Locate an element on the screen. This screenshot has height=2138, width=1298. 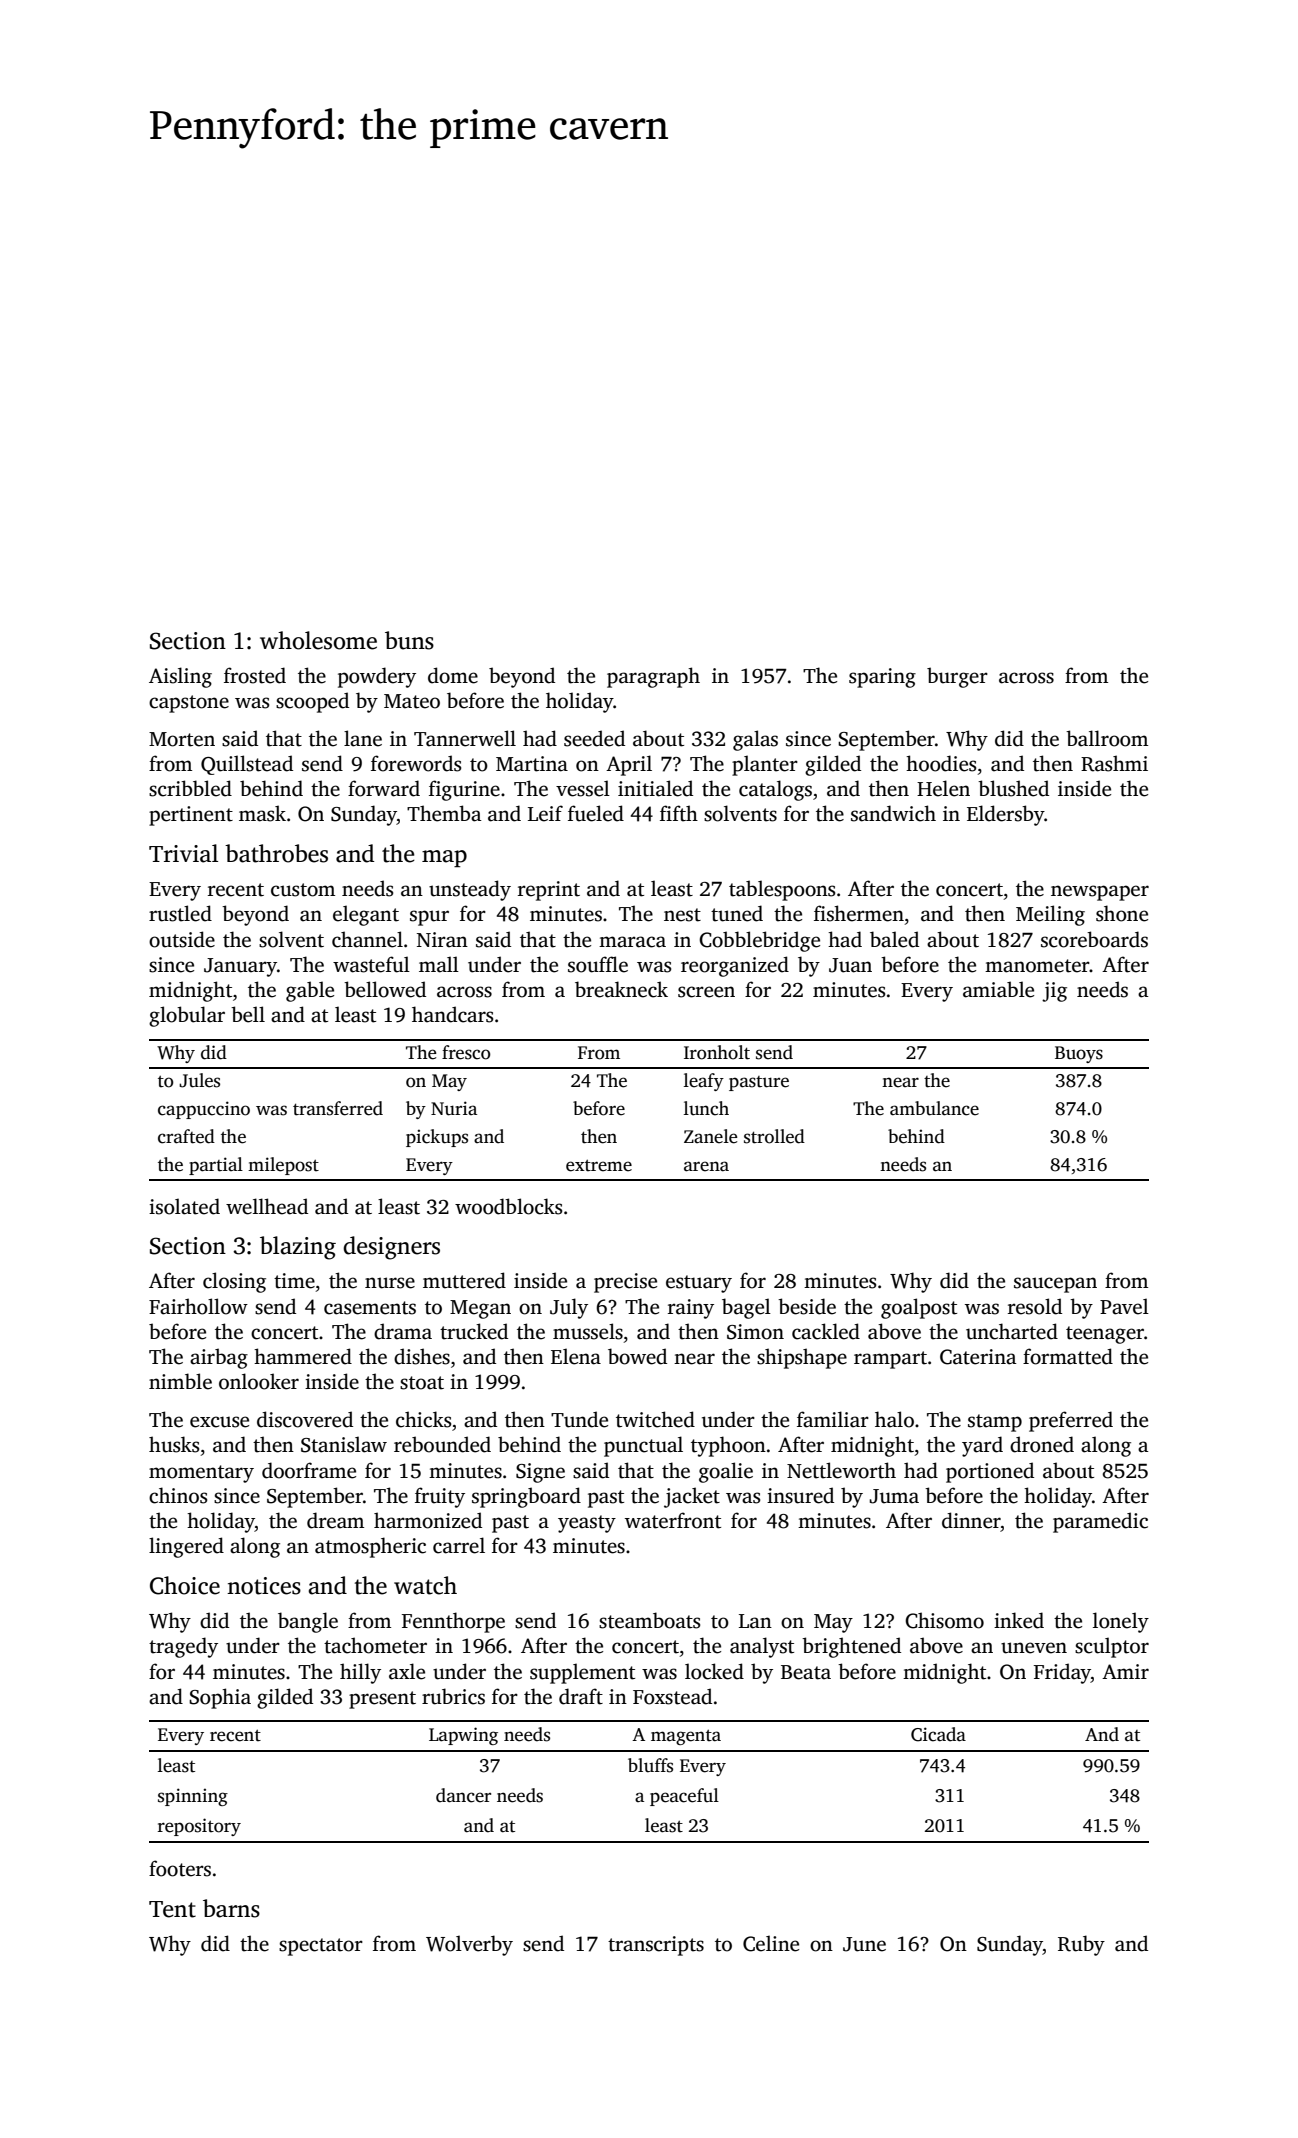
screen is located at coordinates (706, 992).
